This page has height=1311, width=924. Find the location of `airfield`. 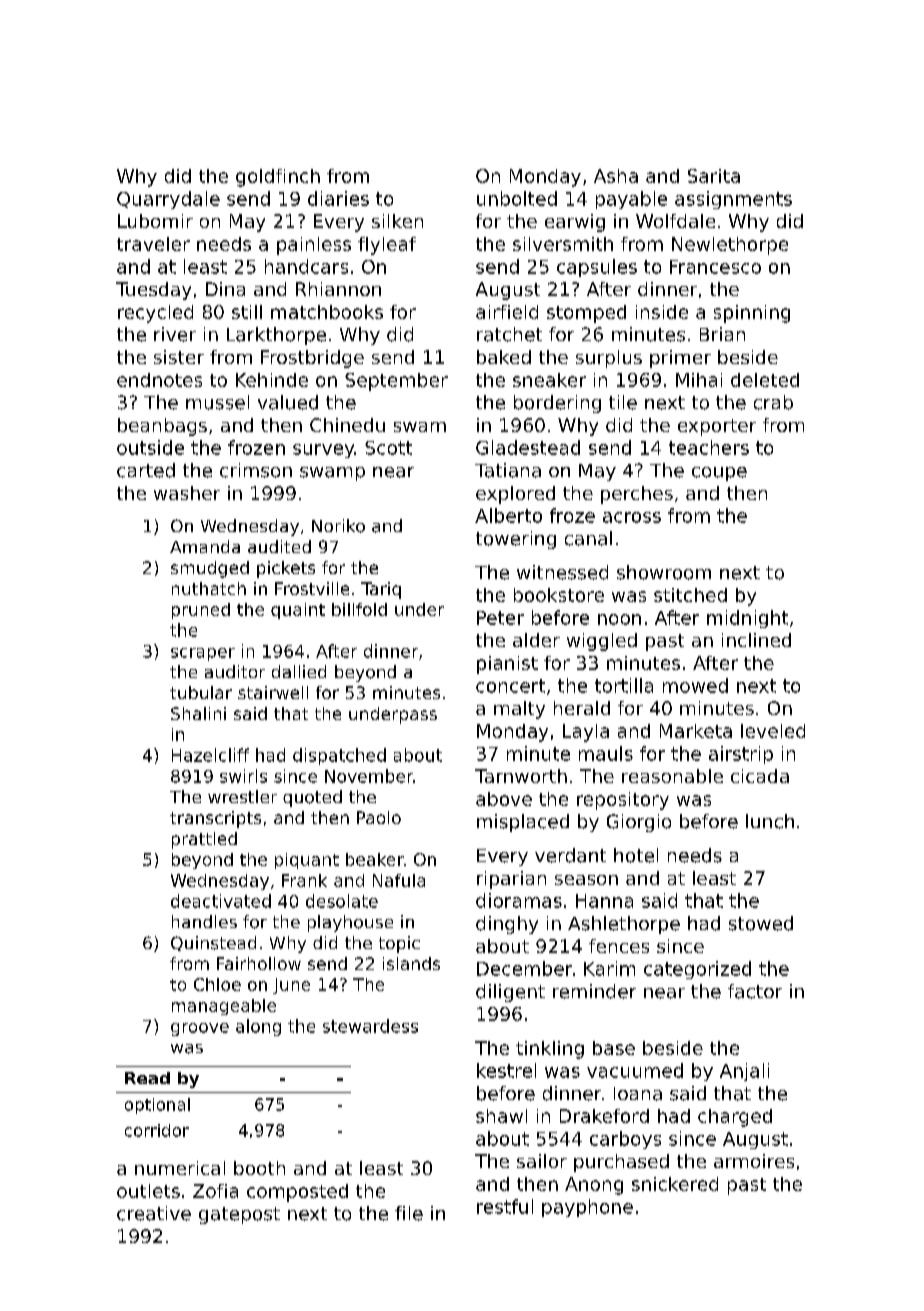

airfield is located at coordinates (507, 312).
